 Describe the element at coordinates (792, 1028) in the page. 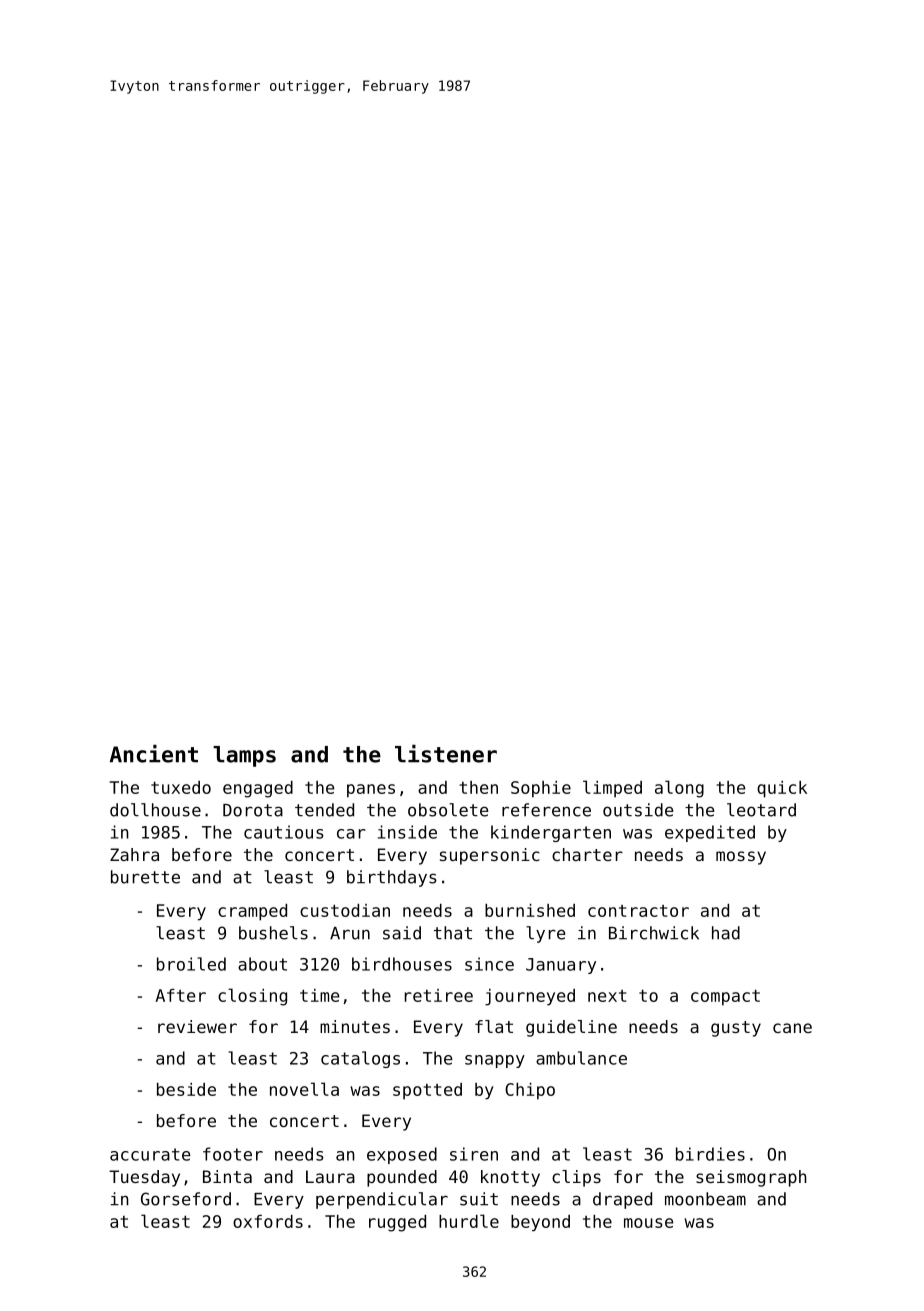

I see `cane` at that location.
